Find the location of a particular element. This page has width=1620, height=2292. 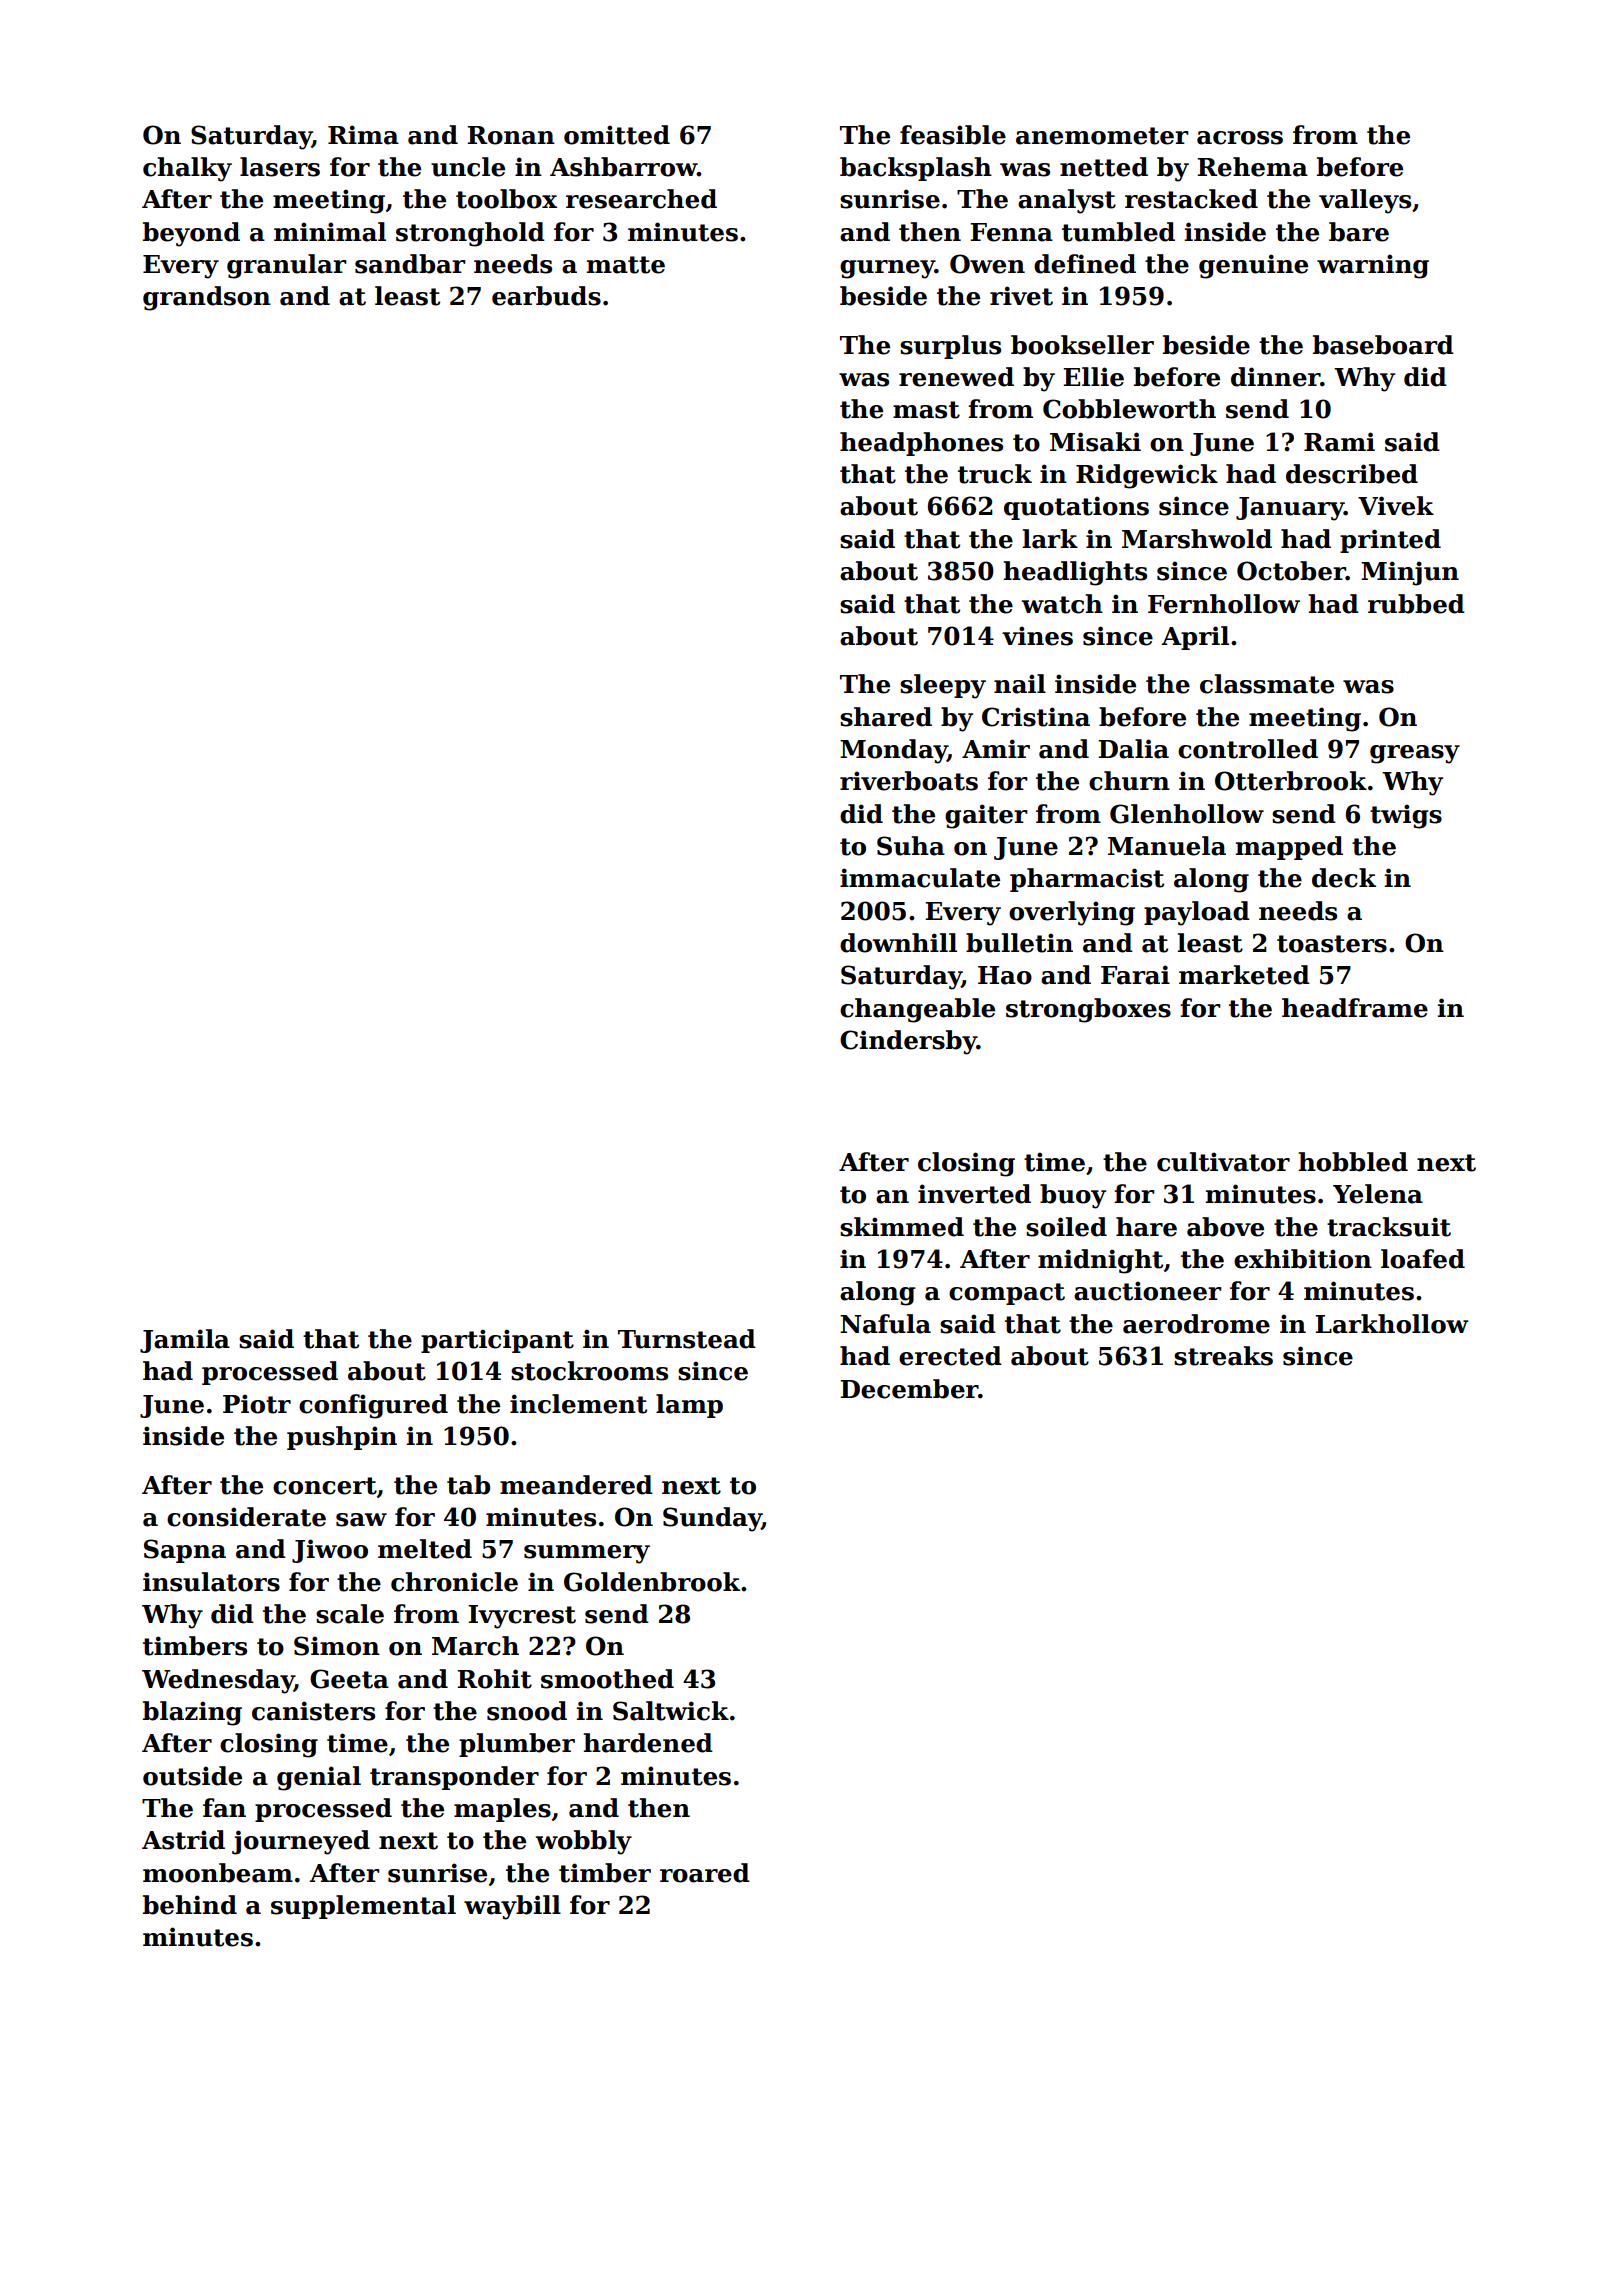

granular is located at coordinates (286, 266).
